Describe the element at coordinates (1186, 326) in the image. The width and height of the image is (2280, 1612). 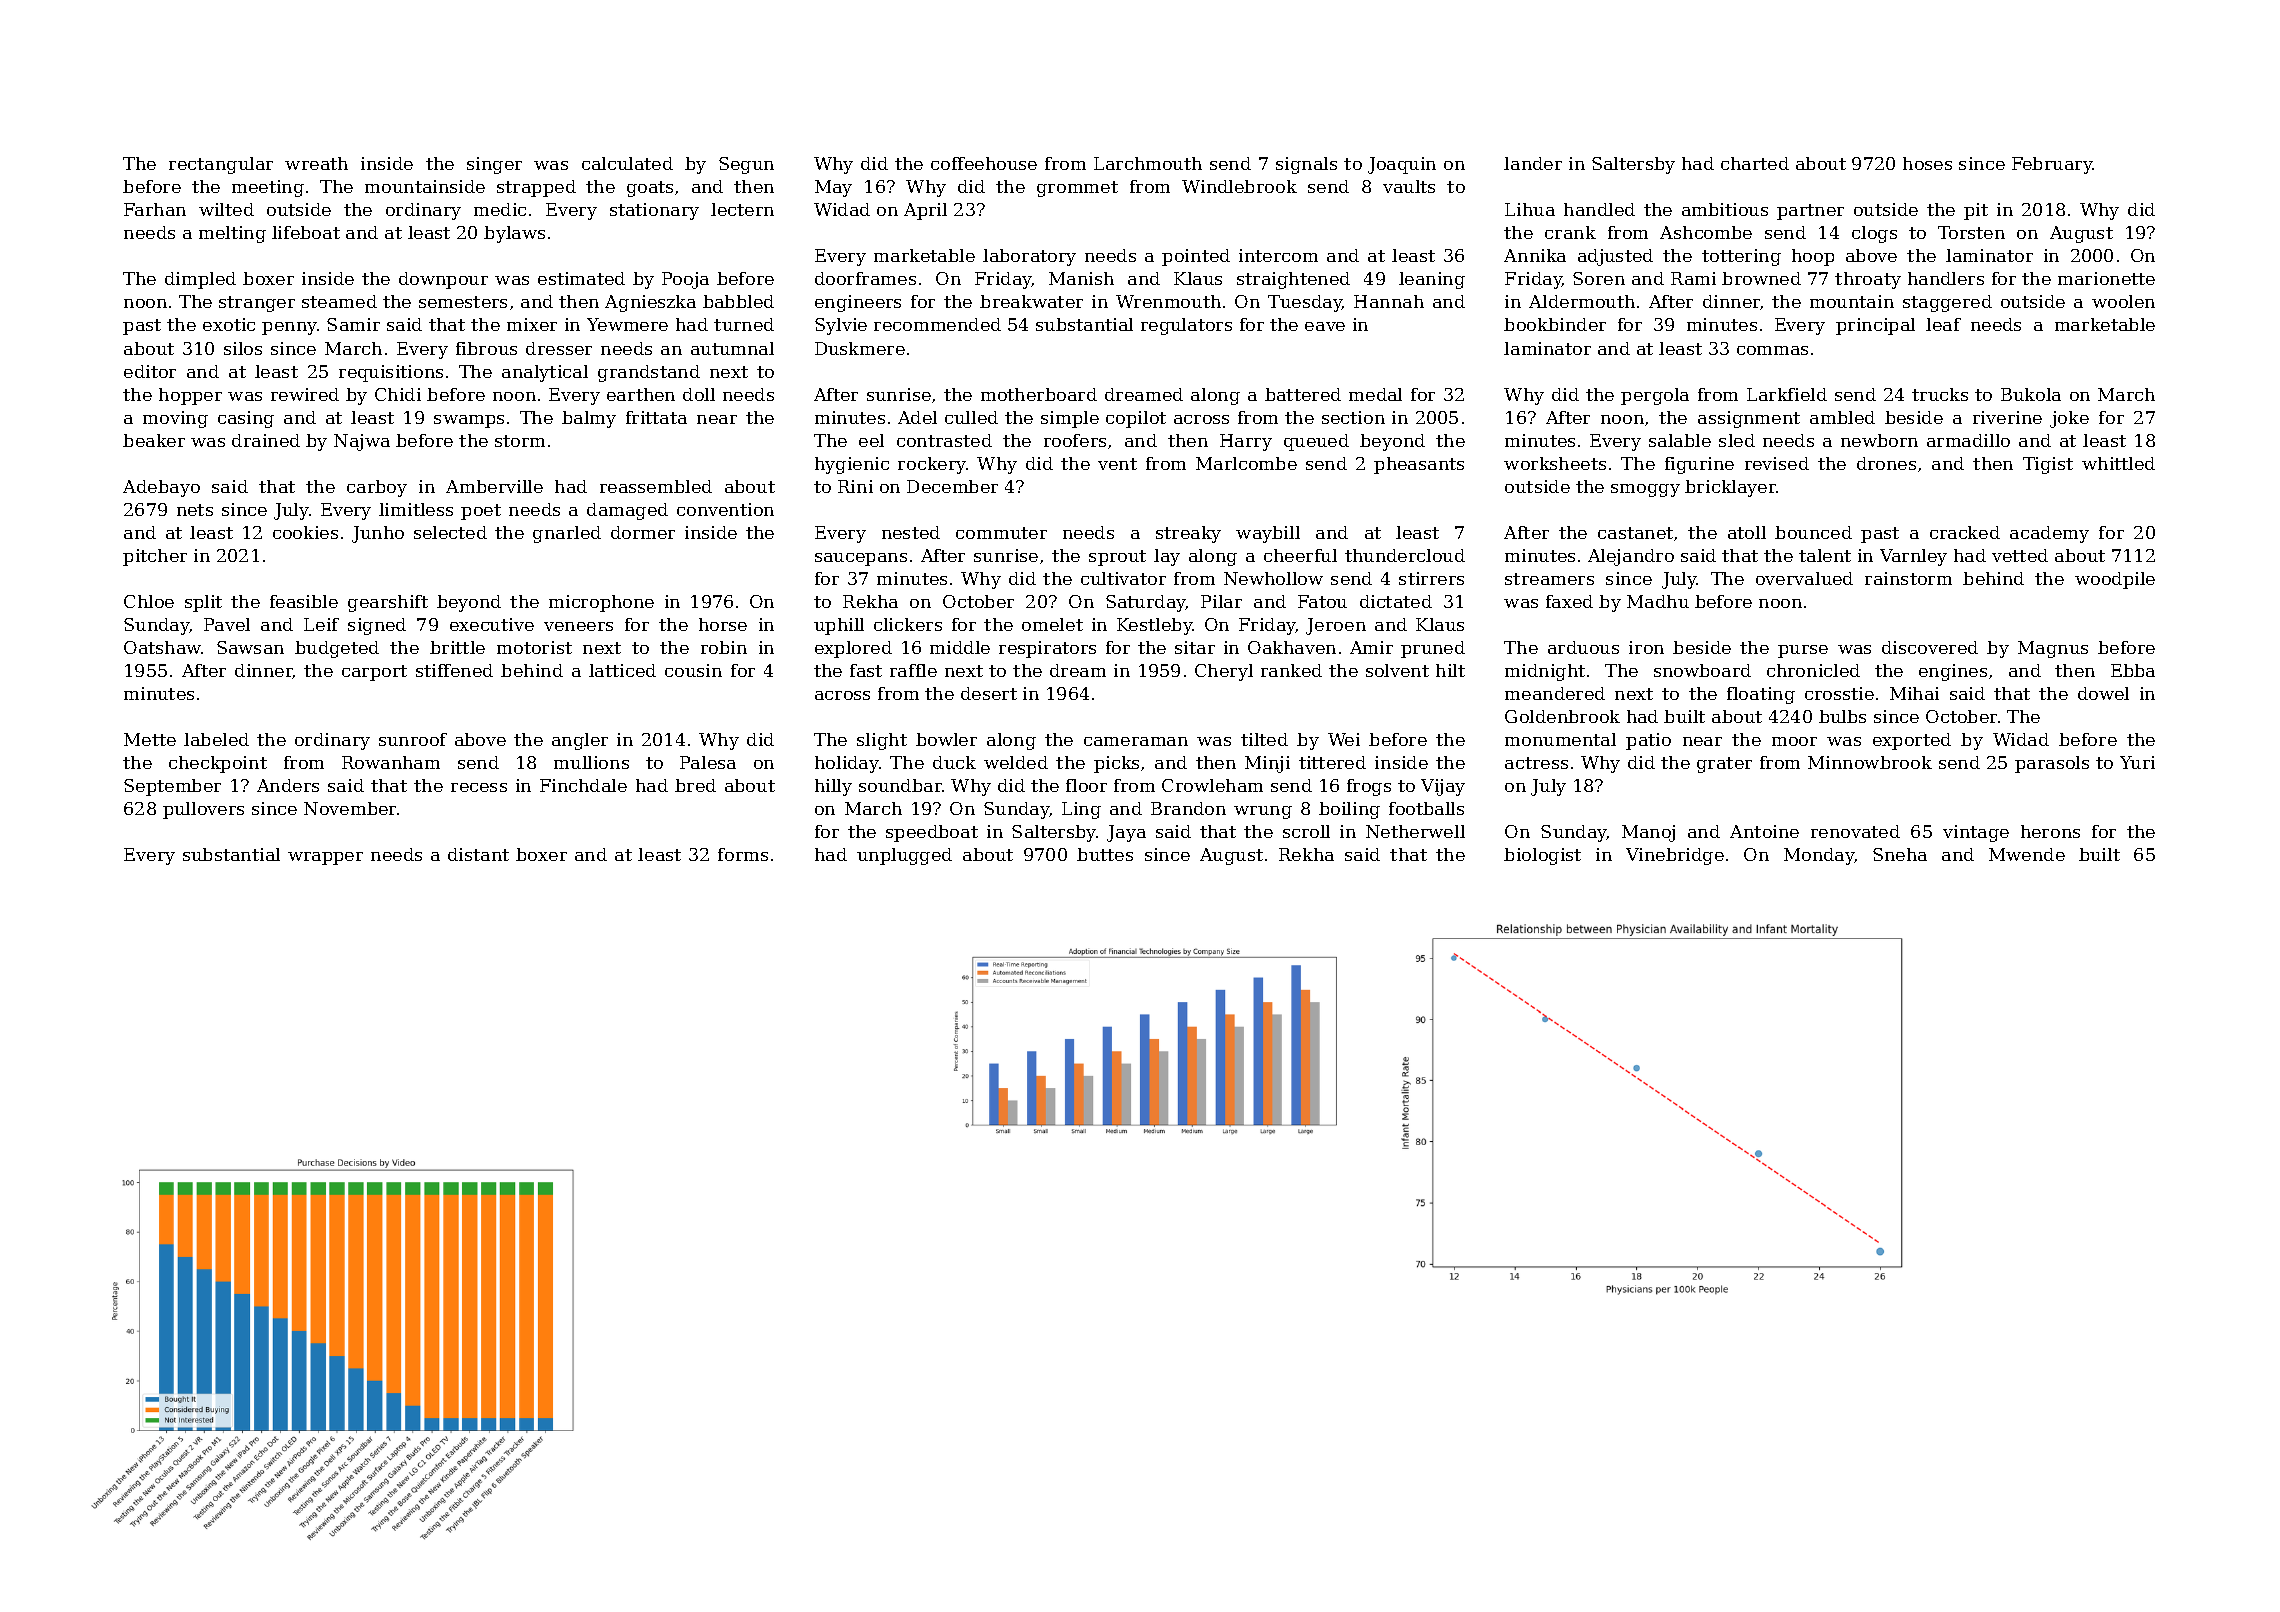
I see `regulators` at that location.
